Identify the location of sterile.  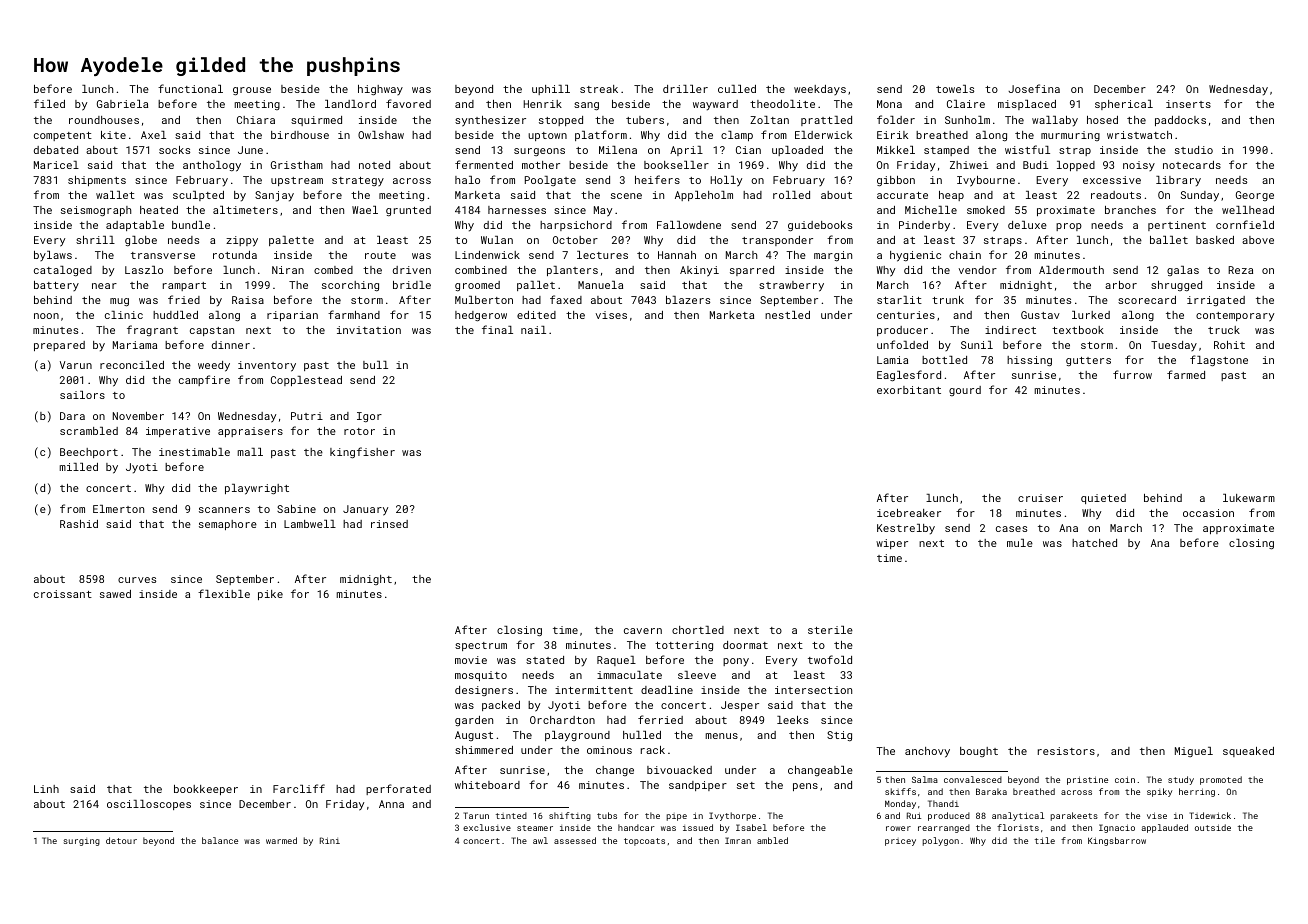
(830, 630).
